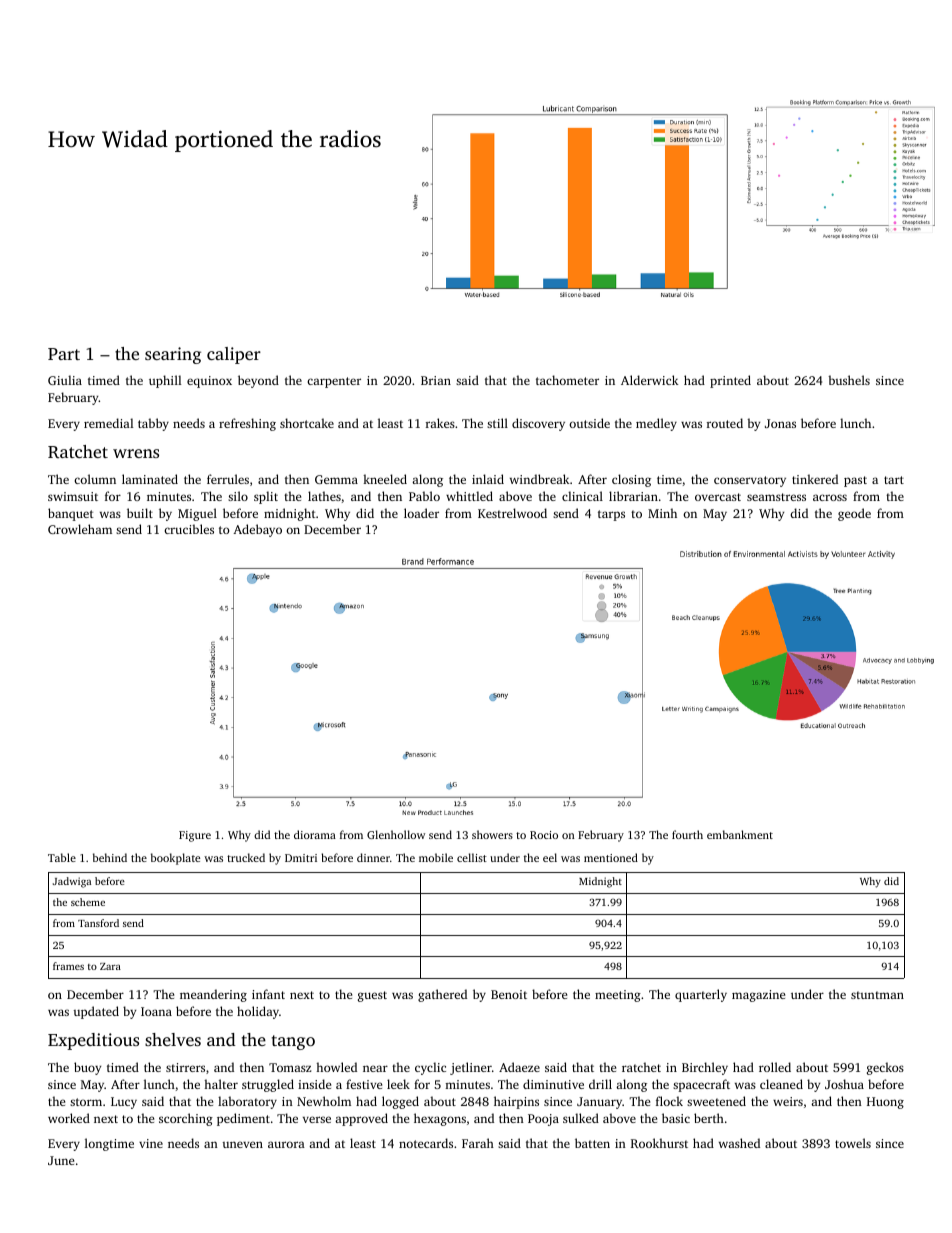 The image size is (952, 1233). What do you see at coordinates (442, 995) in the page?
I see `gathered` at bounding box center [442, 995].
